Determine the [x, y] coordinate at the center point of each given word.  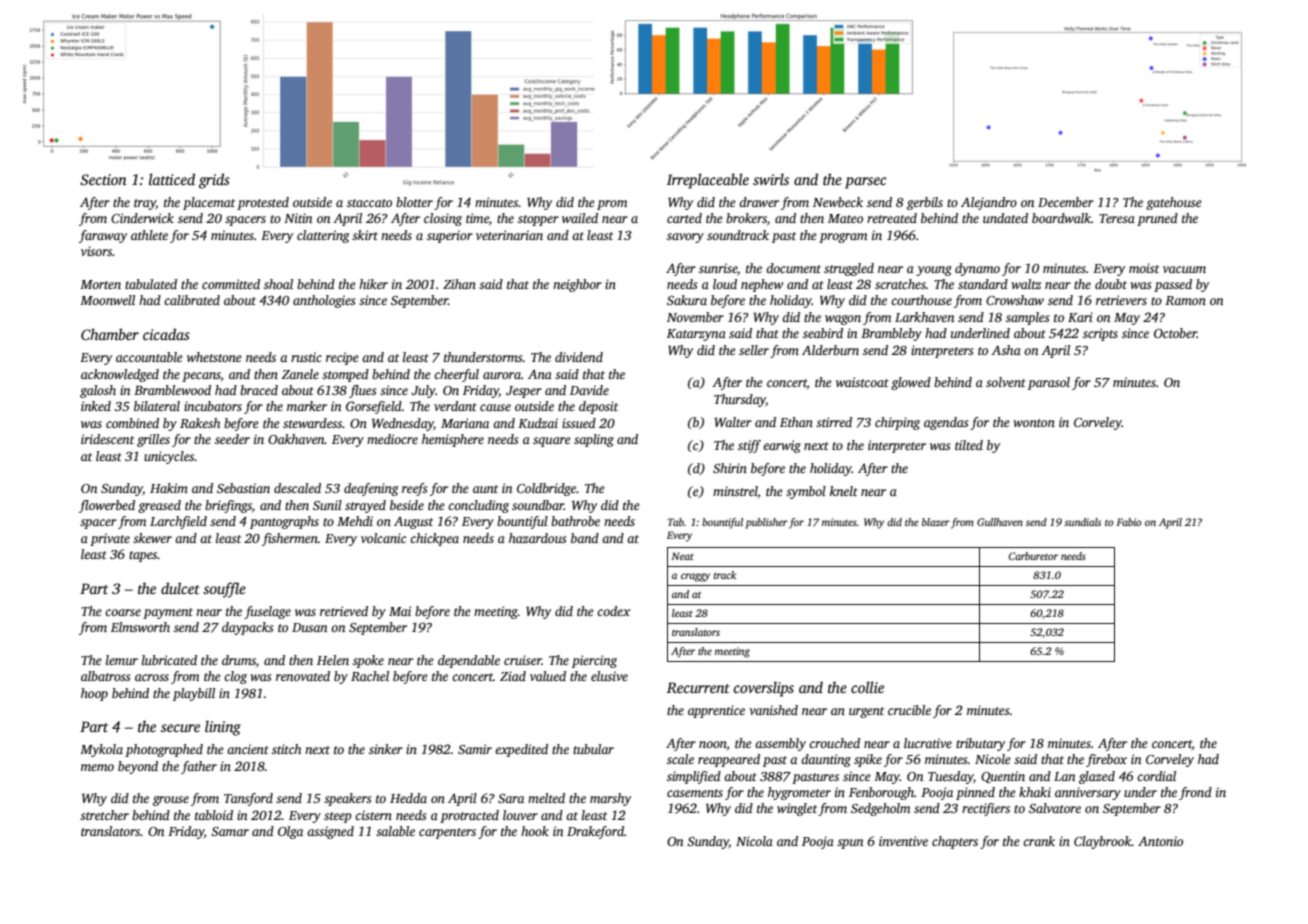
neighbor [577, 285]
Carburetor [1033, 556]
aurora [502, 375]
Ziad [513, 676]
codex [613, 611]
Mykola [101, 750]
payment [168, 613]
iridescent [107, 439]
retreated [892, 218]
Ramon [1185, 300]
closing [443, 219]
